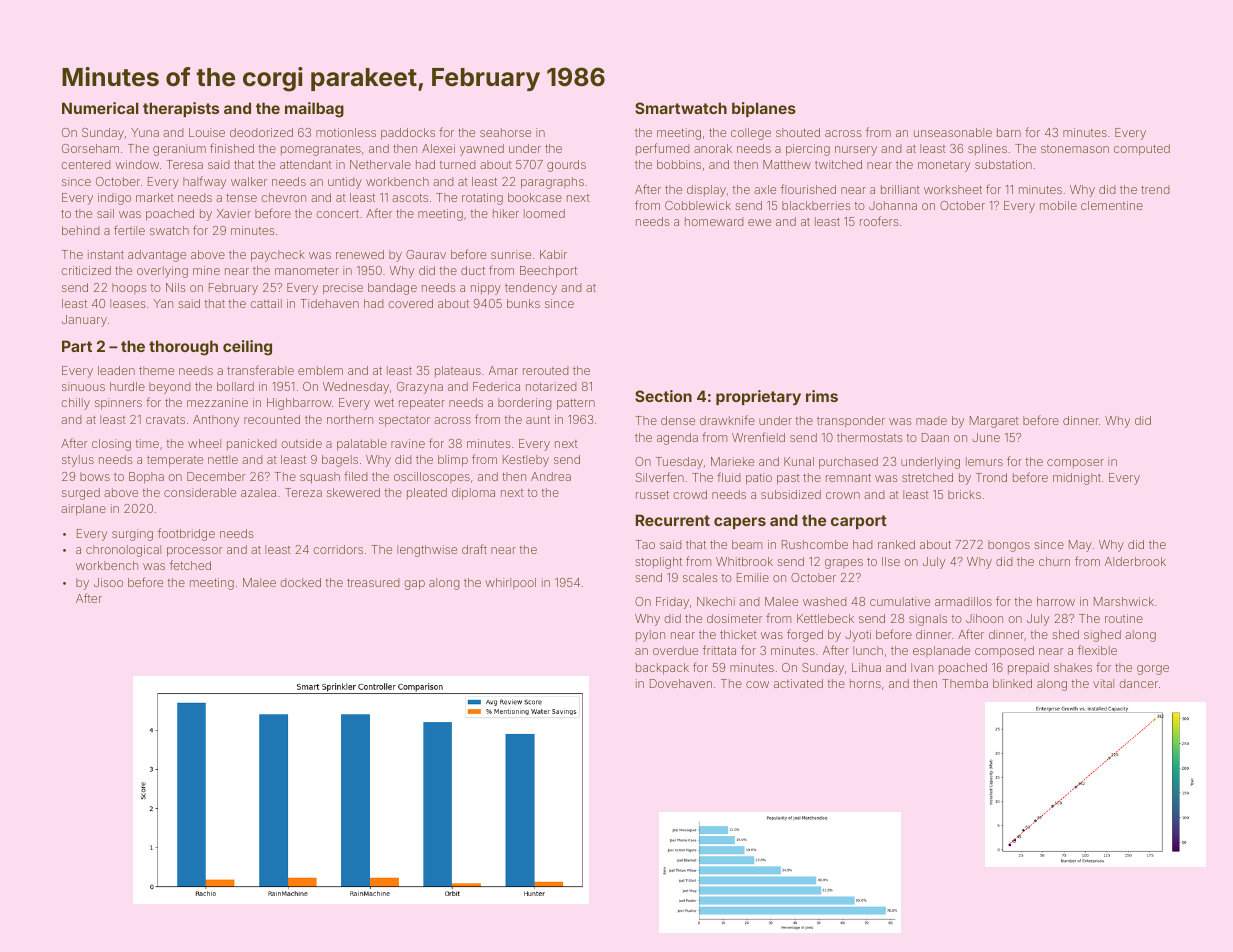 The image size is (1233, 952). Describe the element at coordinates (891, 561) in the image. I see `Ilse` at that location.
